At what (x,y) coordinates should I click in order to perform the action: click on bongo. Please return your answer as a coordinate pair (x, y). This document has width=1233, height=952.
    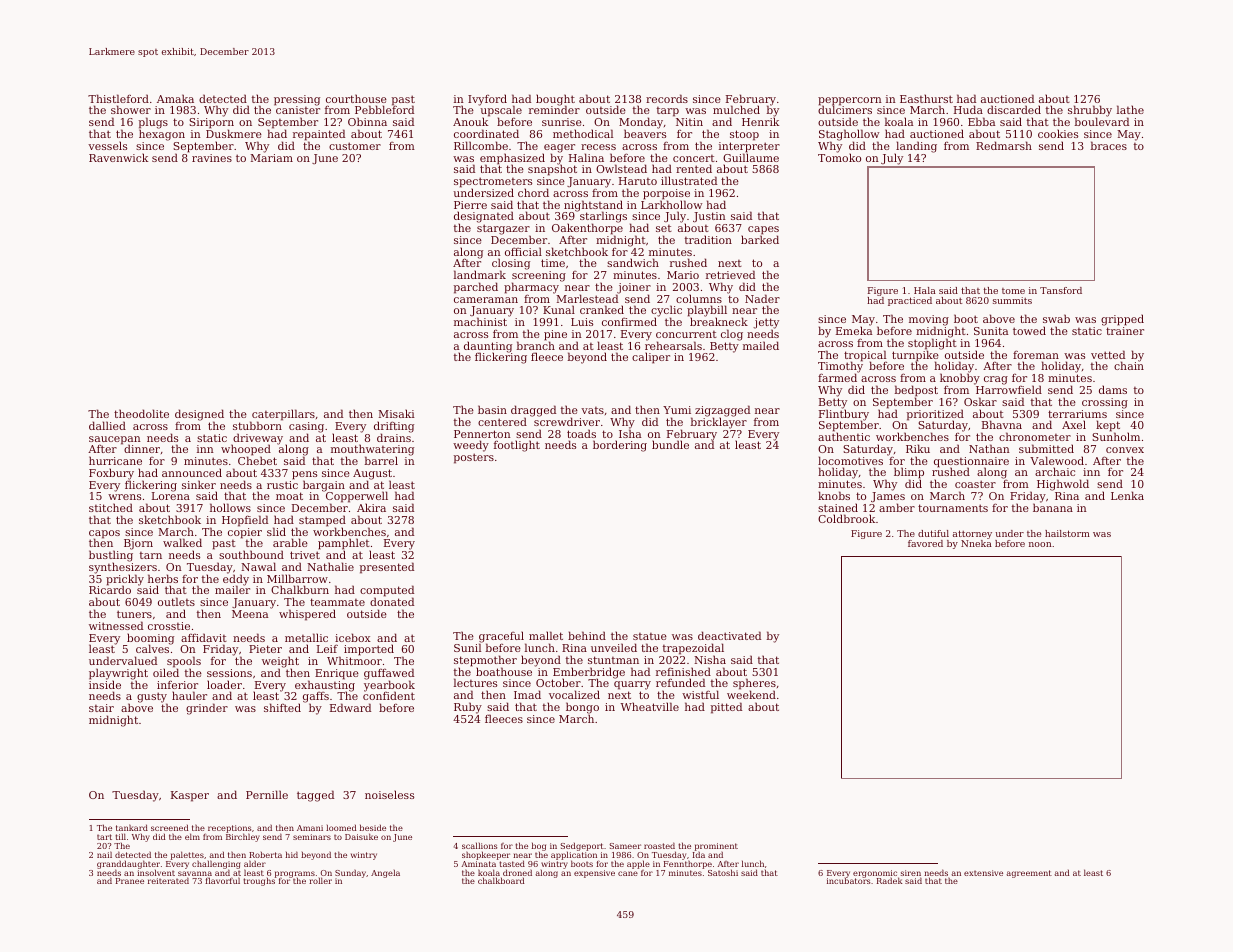
    Looking at the image, I should click on (582, 708).
